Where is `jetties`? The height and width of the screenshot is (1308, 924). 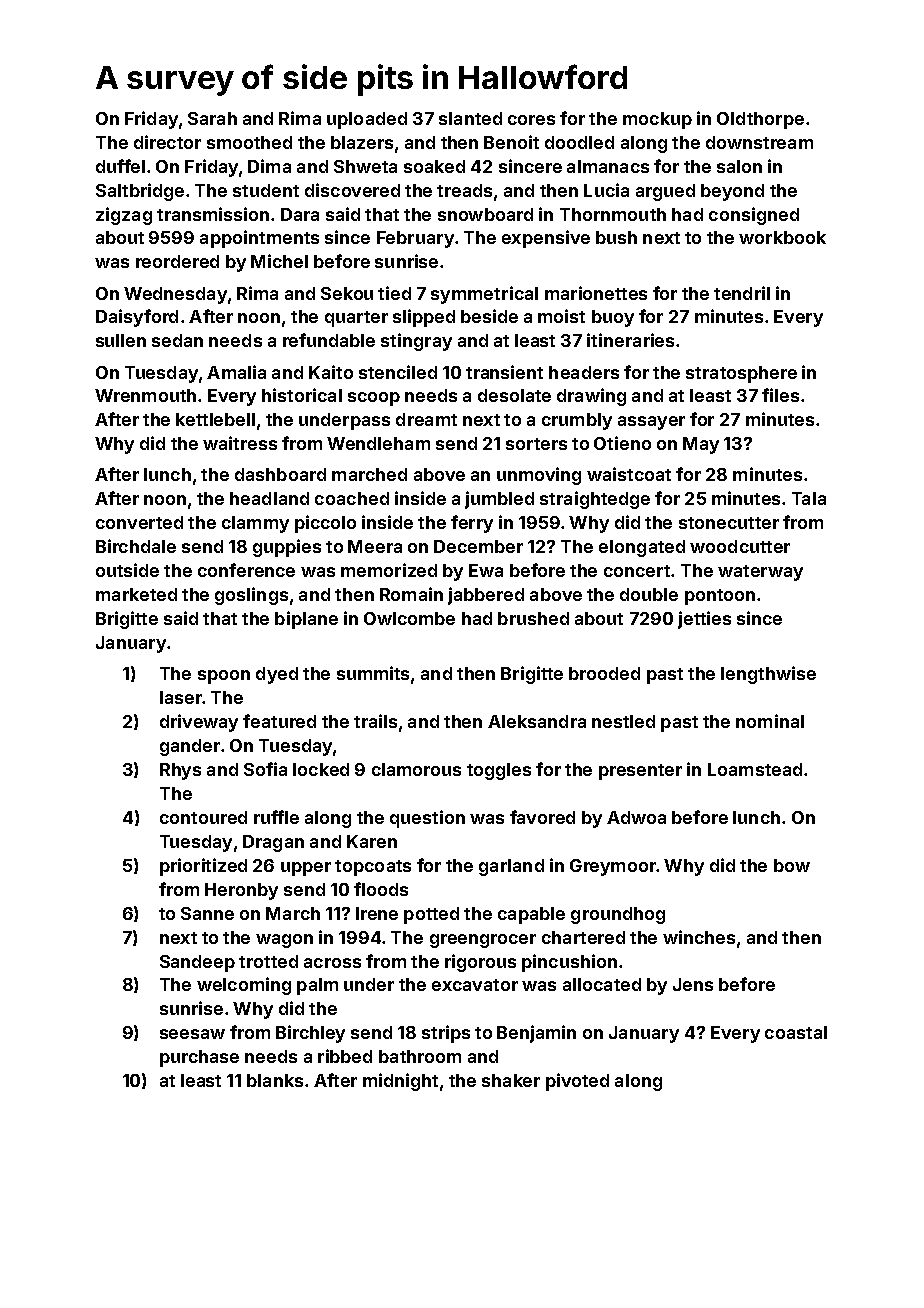 jetties is located at coordinates (704, 620).
